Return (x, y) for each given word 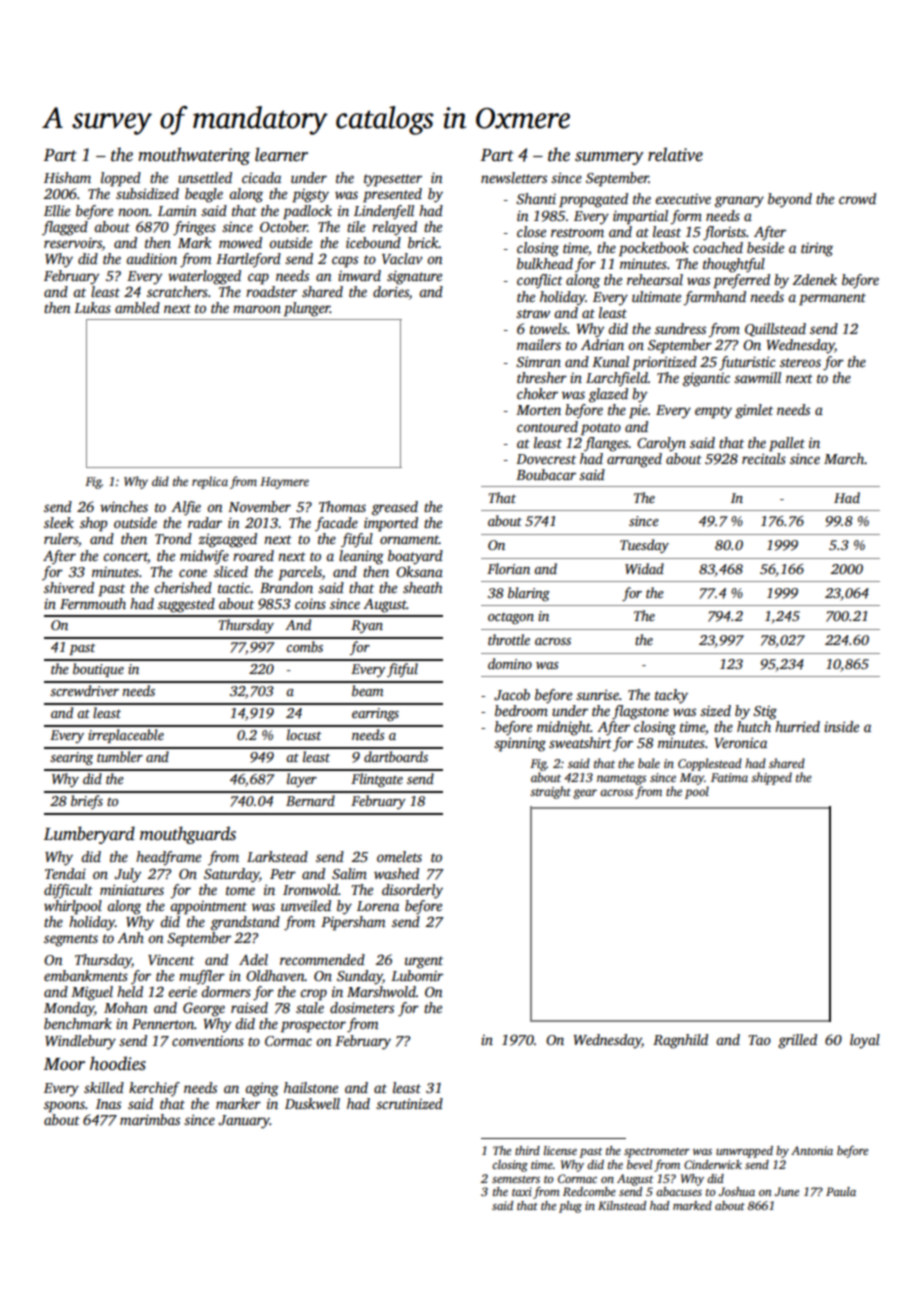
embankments (86, 975)
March (844, 458)
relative (675, 154)
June (787, 1191)
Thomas (342, 506)
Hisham (67, 177)
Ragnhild (680, 1041)
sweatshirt (580, 742)
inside (841, 726)
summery (609, 158)
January (244, 1122)
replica (210, 482)
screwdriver (84, 690)
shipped (771, 778)
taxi (522, 1191)
